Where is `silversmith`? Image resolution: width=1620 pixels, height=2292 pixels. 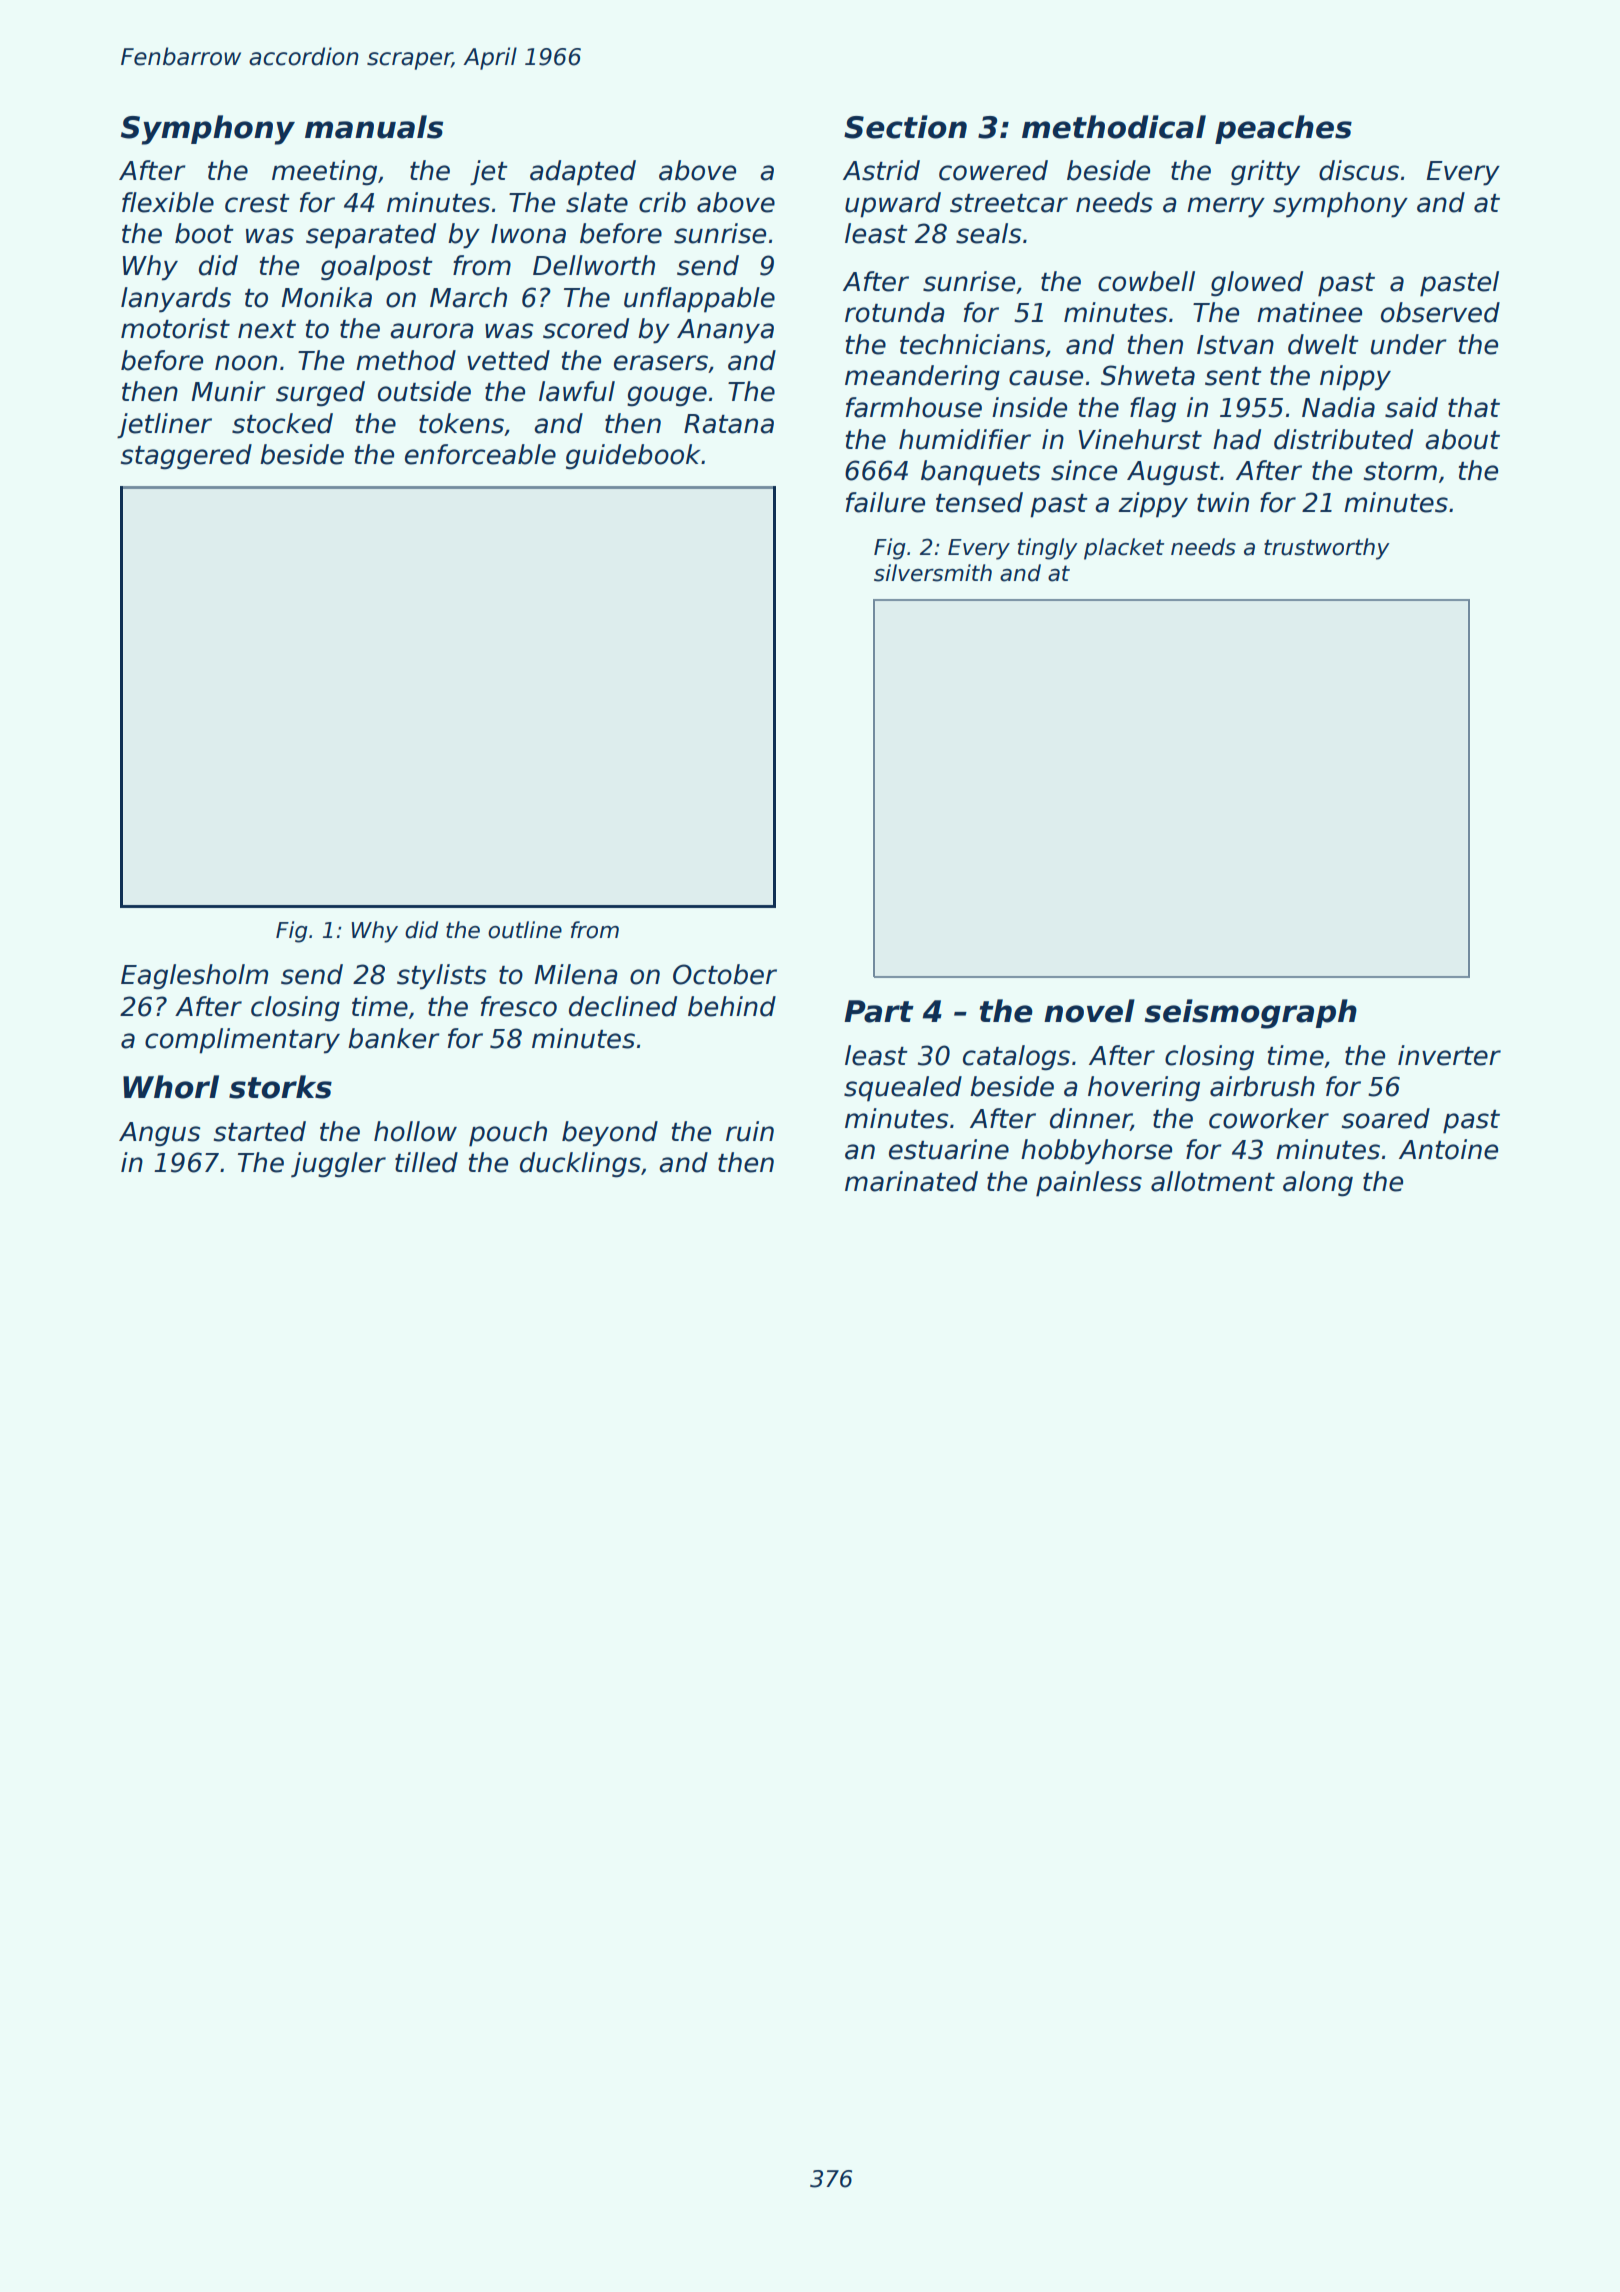
silversmith is located at coordinates (933, 573).
